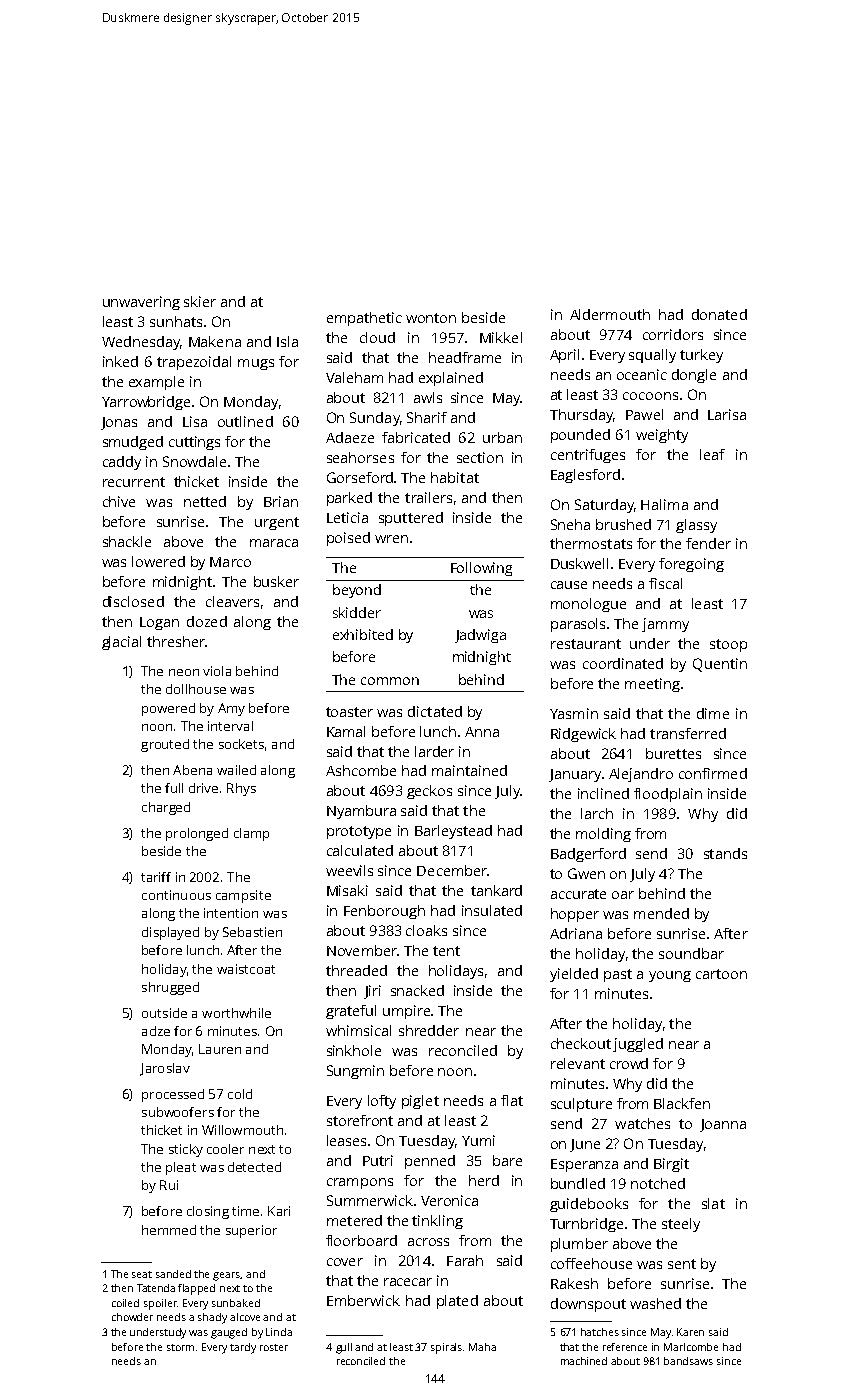  Describe the element at coordinates (132, 1317) in the screenshot. I see `chowder` at that location.
